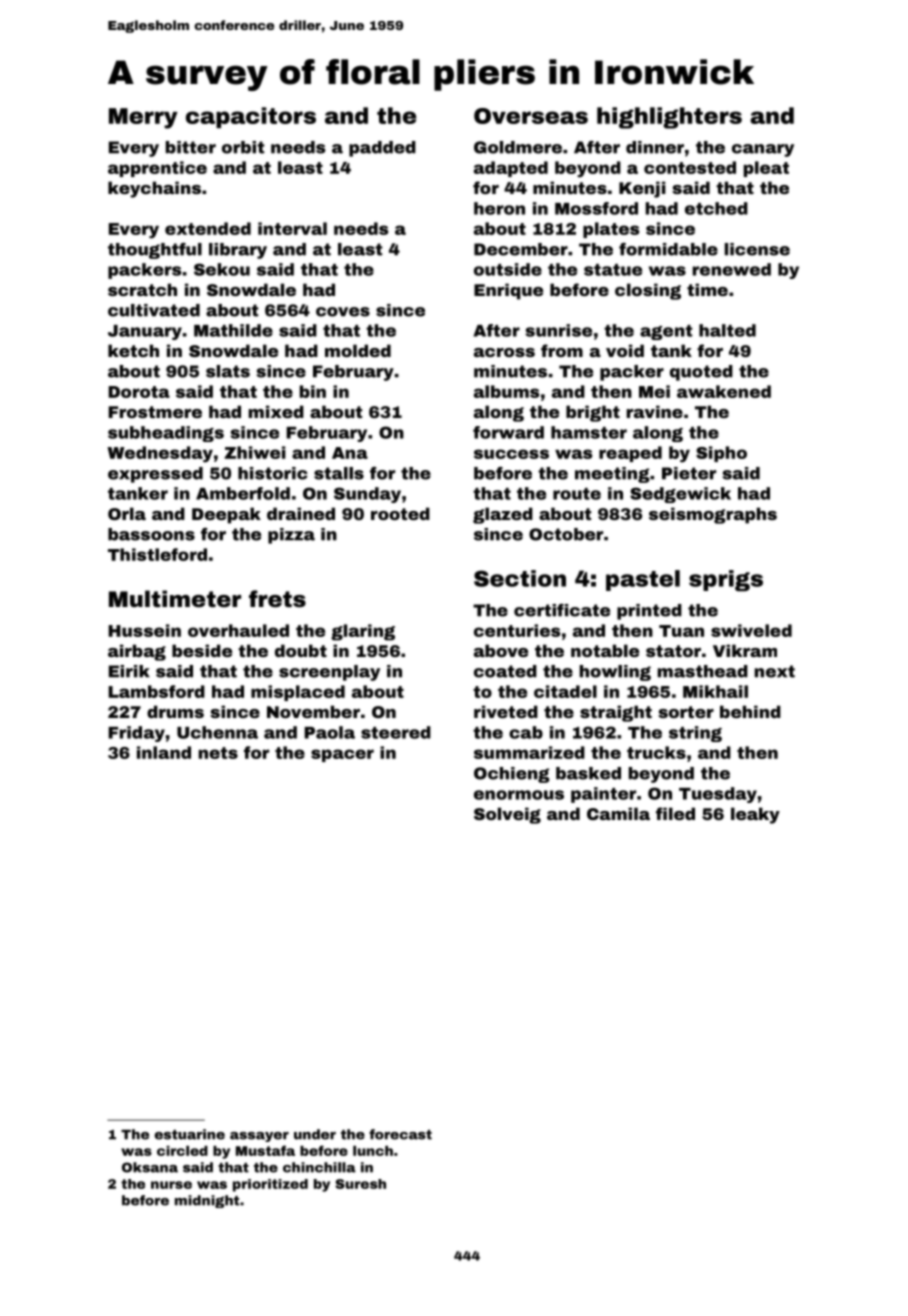  What do you see at coordinates (669, 118) in the screenshot?
I see `highlighters` at bounding box center [669, 118].
